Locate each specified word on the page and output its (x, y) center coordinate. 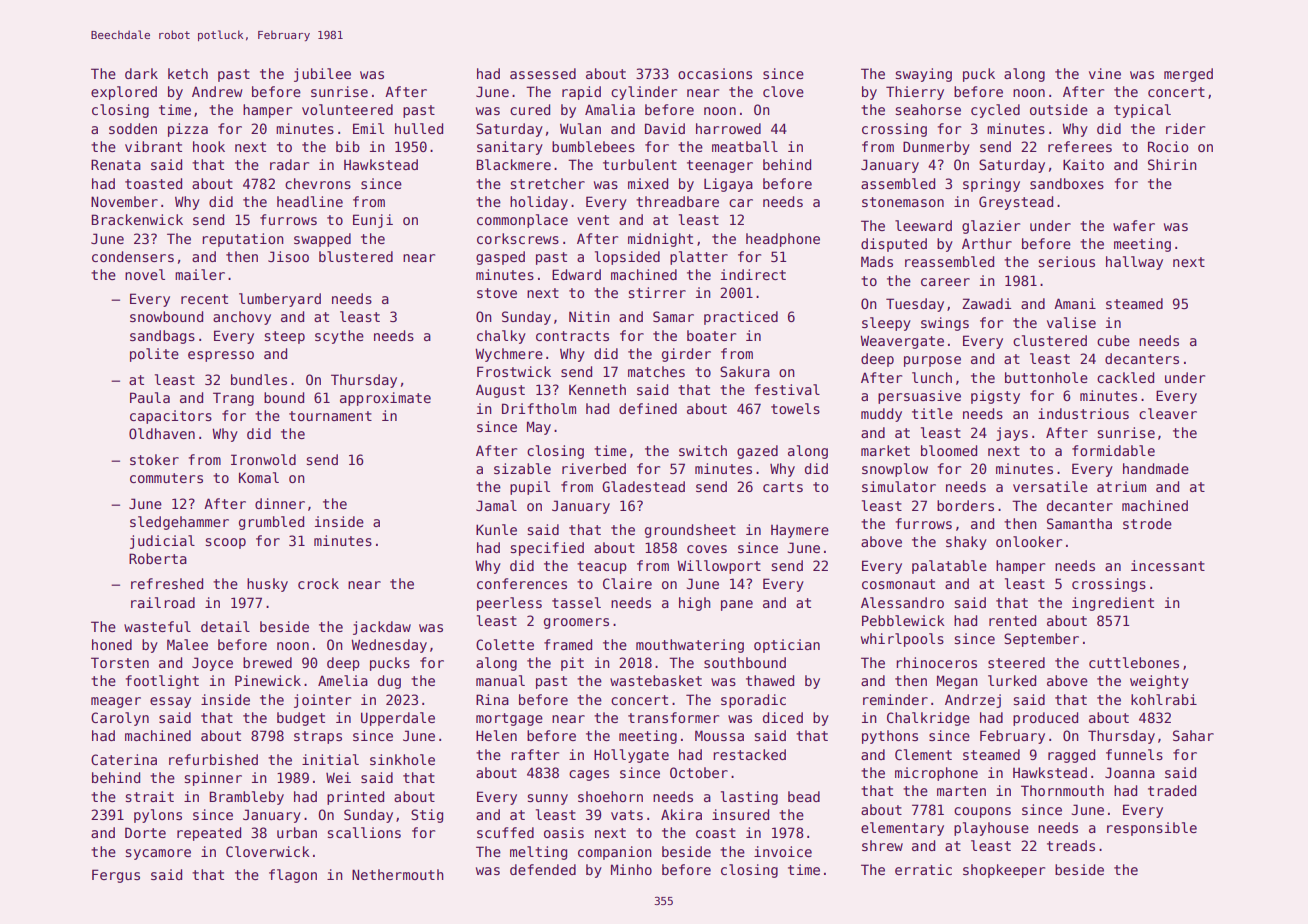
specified (547, 549)
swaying (924, 75)
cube (1113, 340)
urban (297, 832)
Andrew (217, 91)
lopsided (627, 258)
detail (225, 626)
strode (1147, 523)
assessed (543, 73)
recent (204, 299)
